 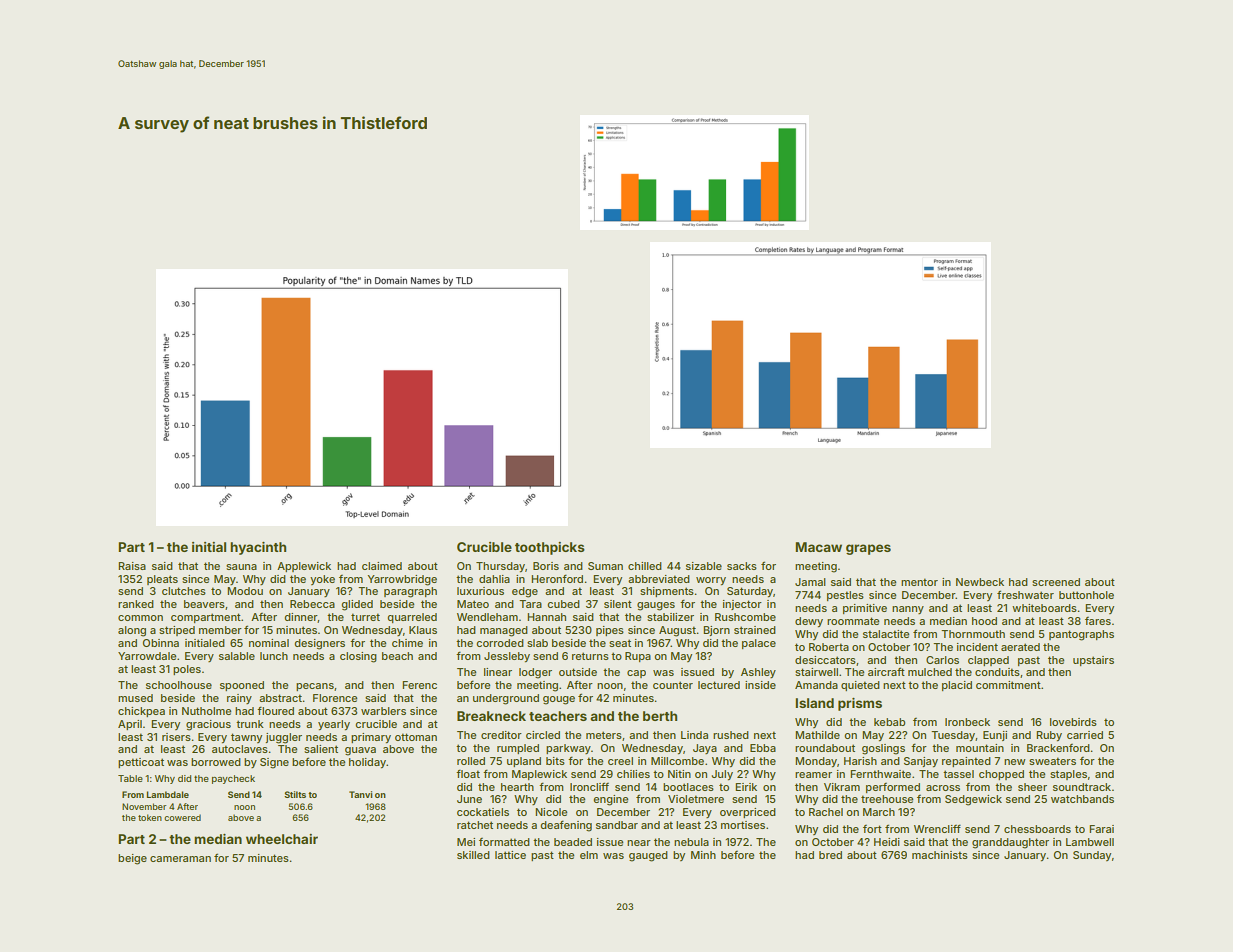 What do you see at coordinates (161, 643) in the page?
I see `Obinna` at bounding box center [161, 643].
